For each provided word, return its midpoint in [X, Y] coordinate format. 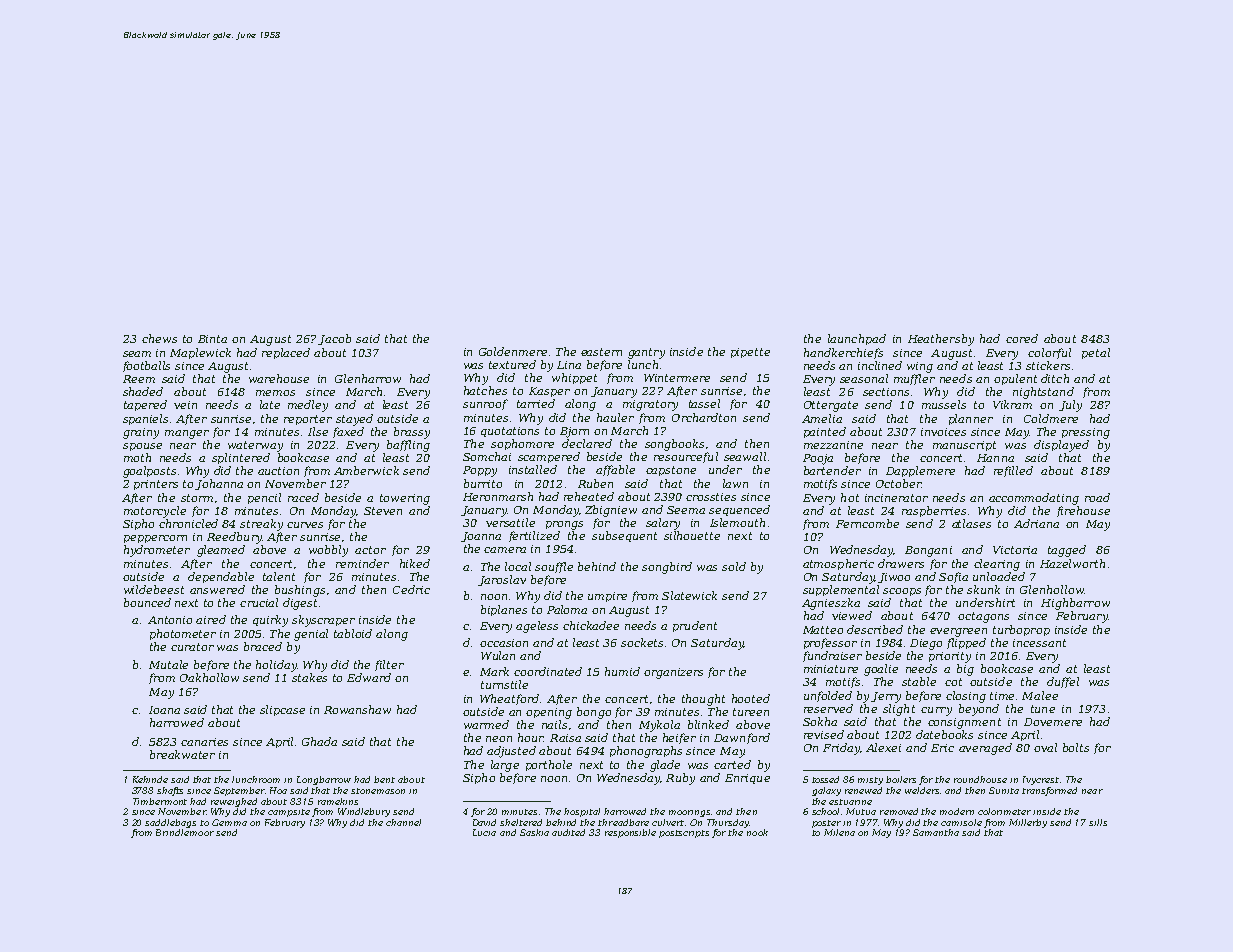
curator [192, 647]
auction [278, 471]
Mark [494, 671]
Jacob [334, 339]
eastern [601, 352]
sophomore [522, 444]
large [505, 766]
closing [966, 697]
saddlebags [170, 823]
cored [1022, 338]
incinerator [896, 498]
